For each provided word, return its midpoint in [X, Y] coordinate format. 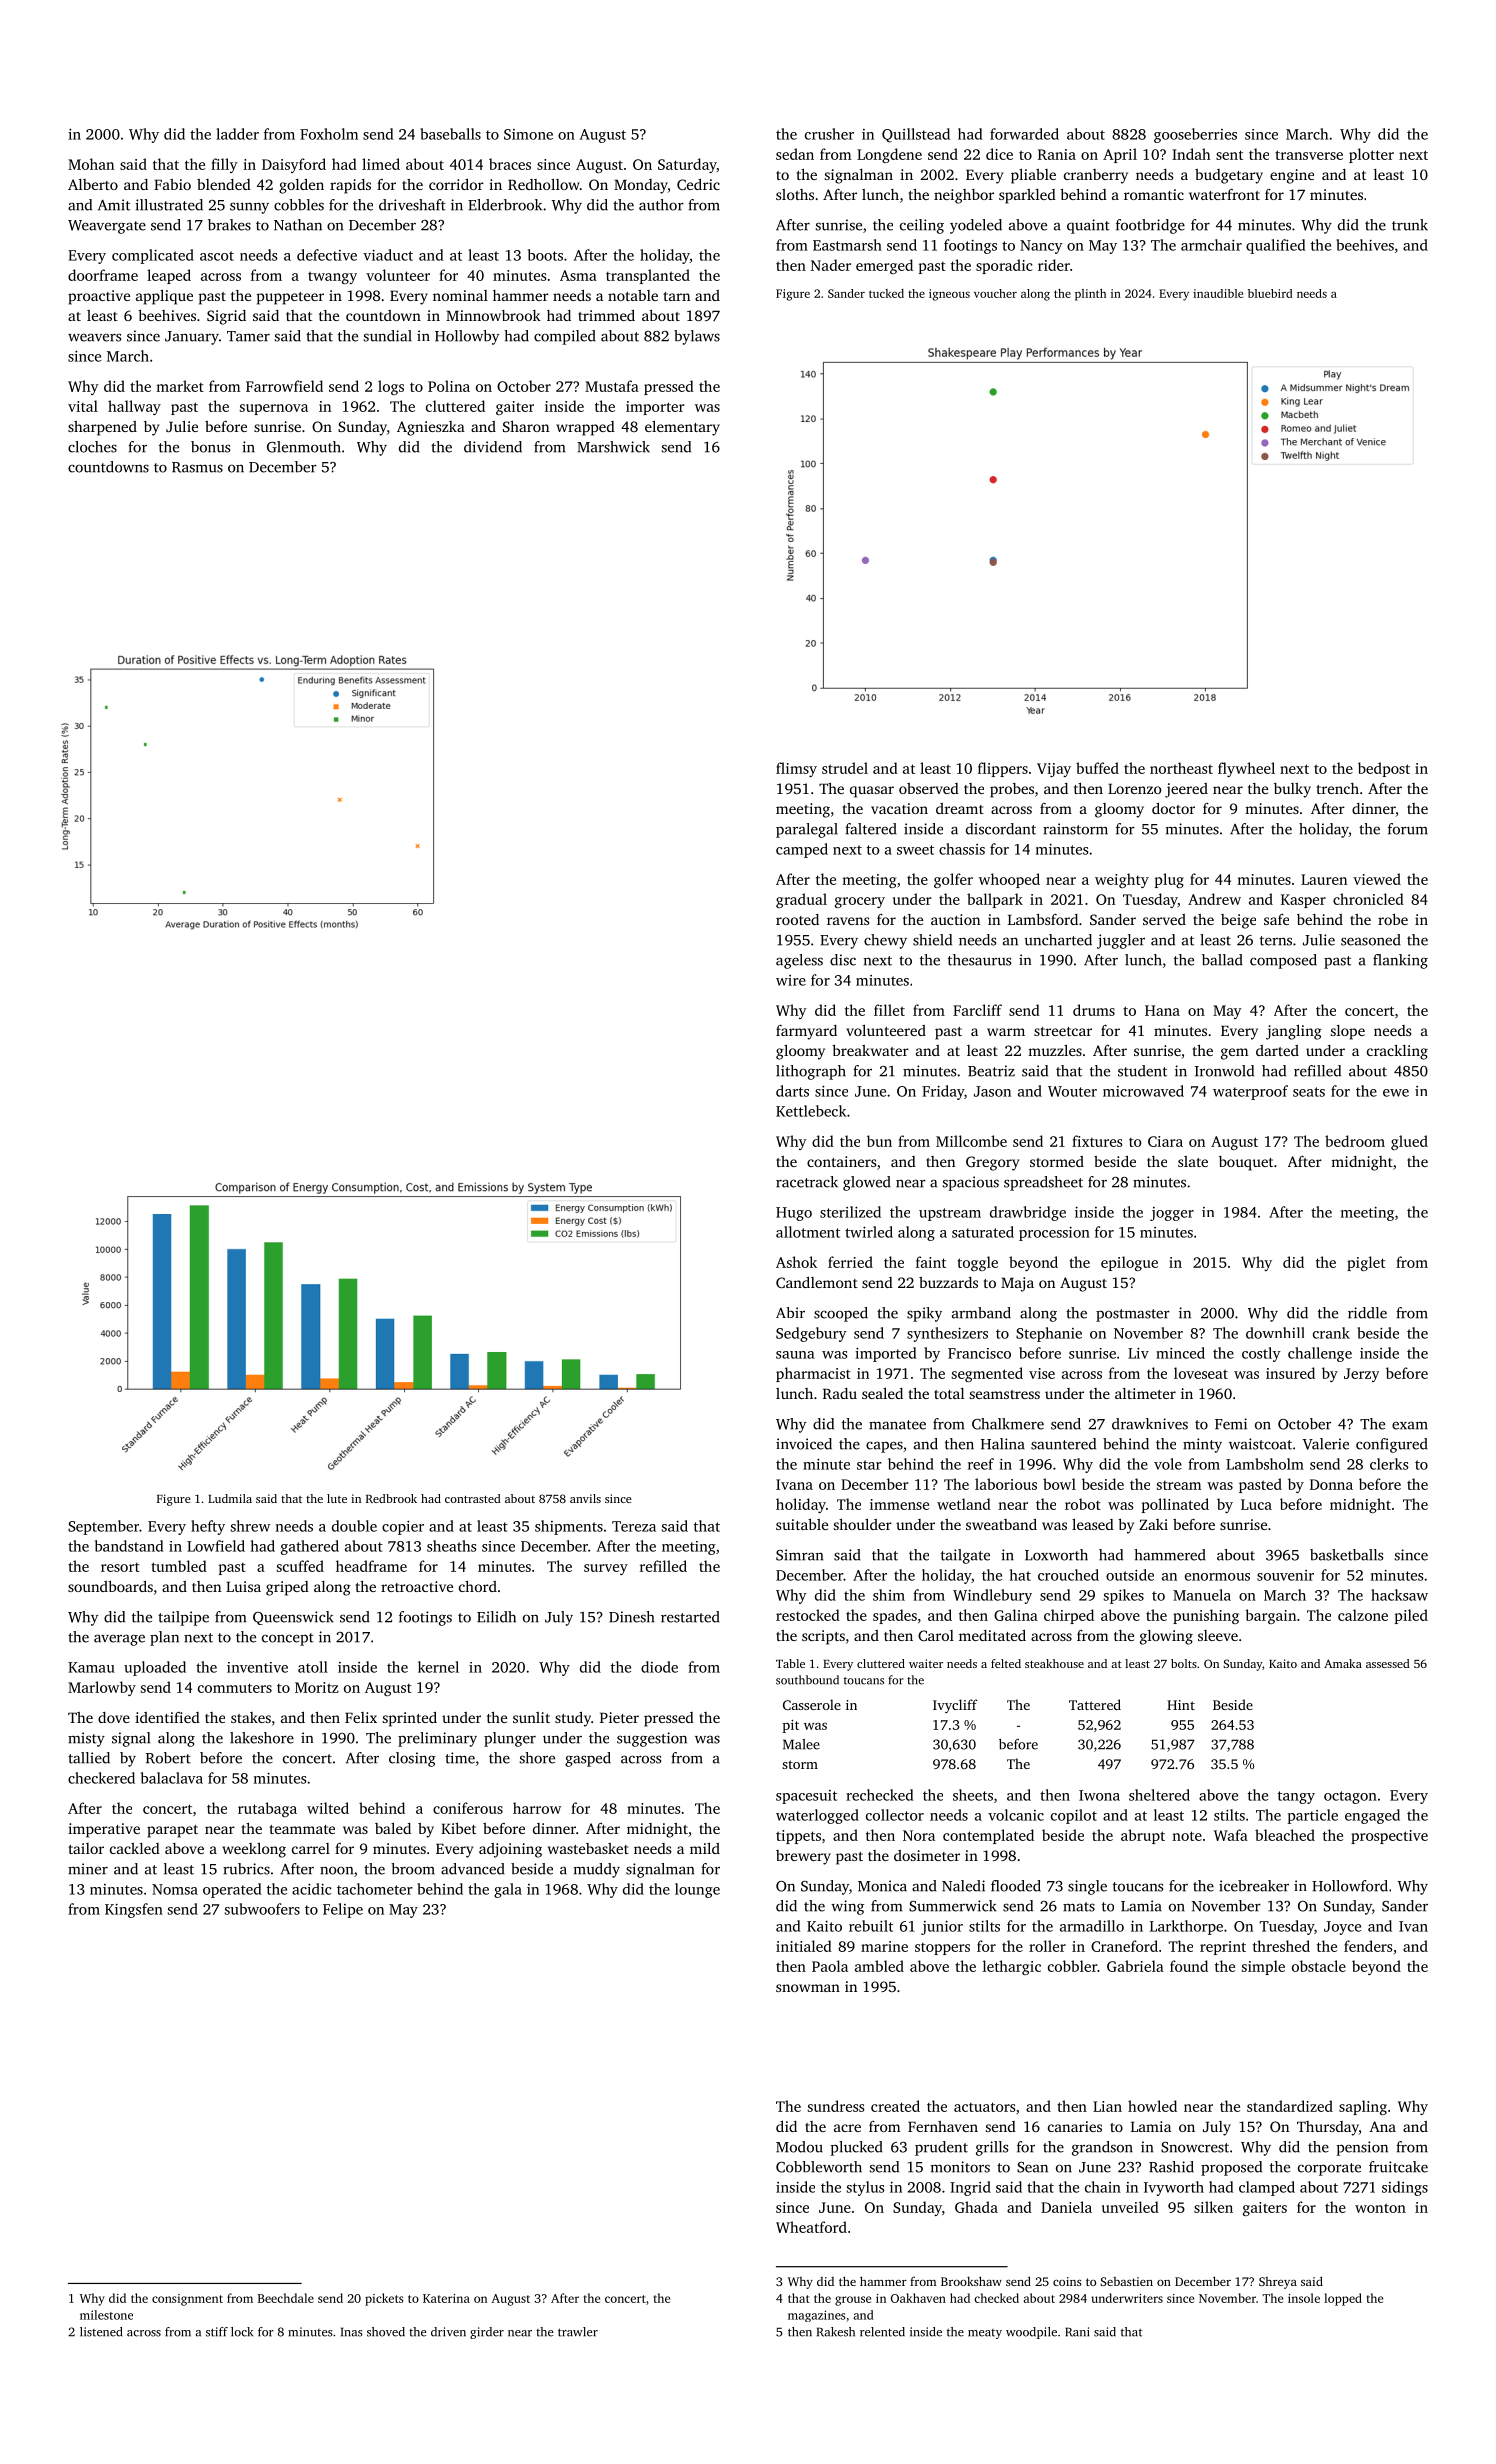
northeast [1181, 768]
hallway [134, 407]
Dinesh [631, 1617]
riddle [1367, 1313]
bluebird [1270, 293]
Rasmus [197, 467]
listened [101, 2332]
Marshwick [613, 447]
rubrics [246, 1869]
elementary [682, 428]
